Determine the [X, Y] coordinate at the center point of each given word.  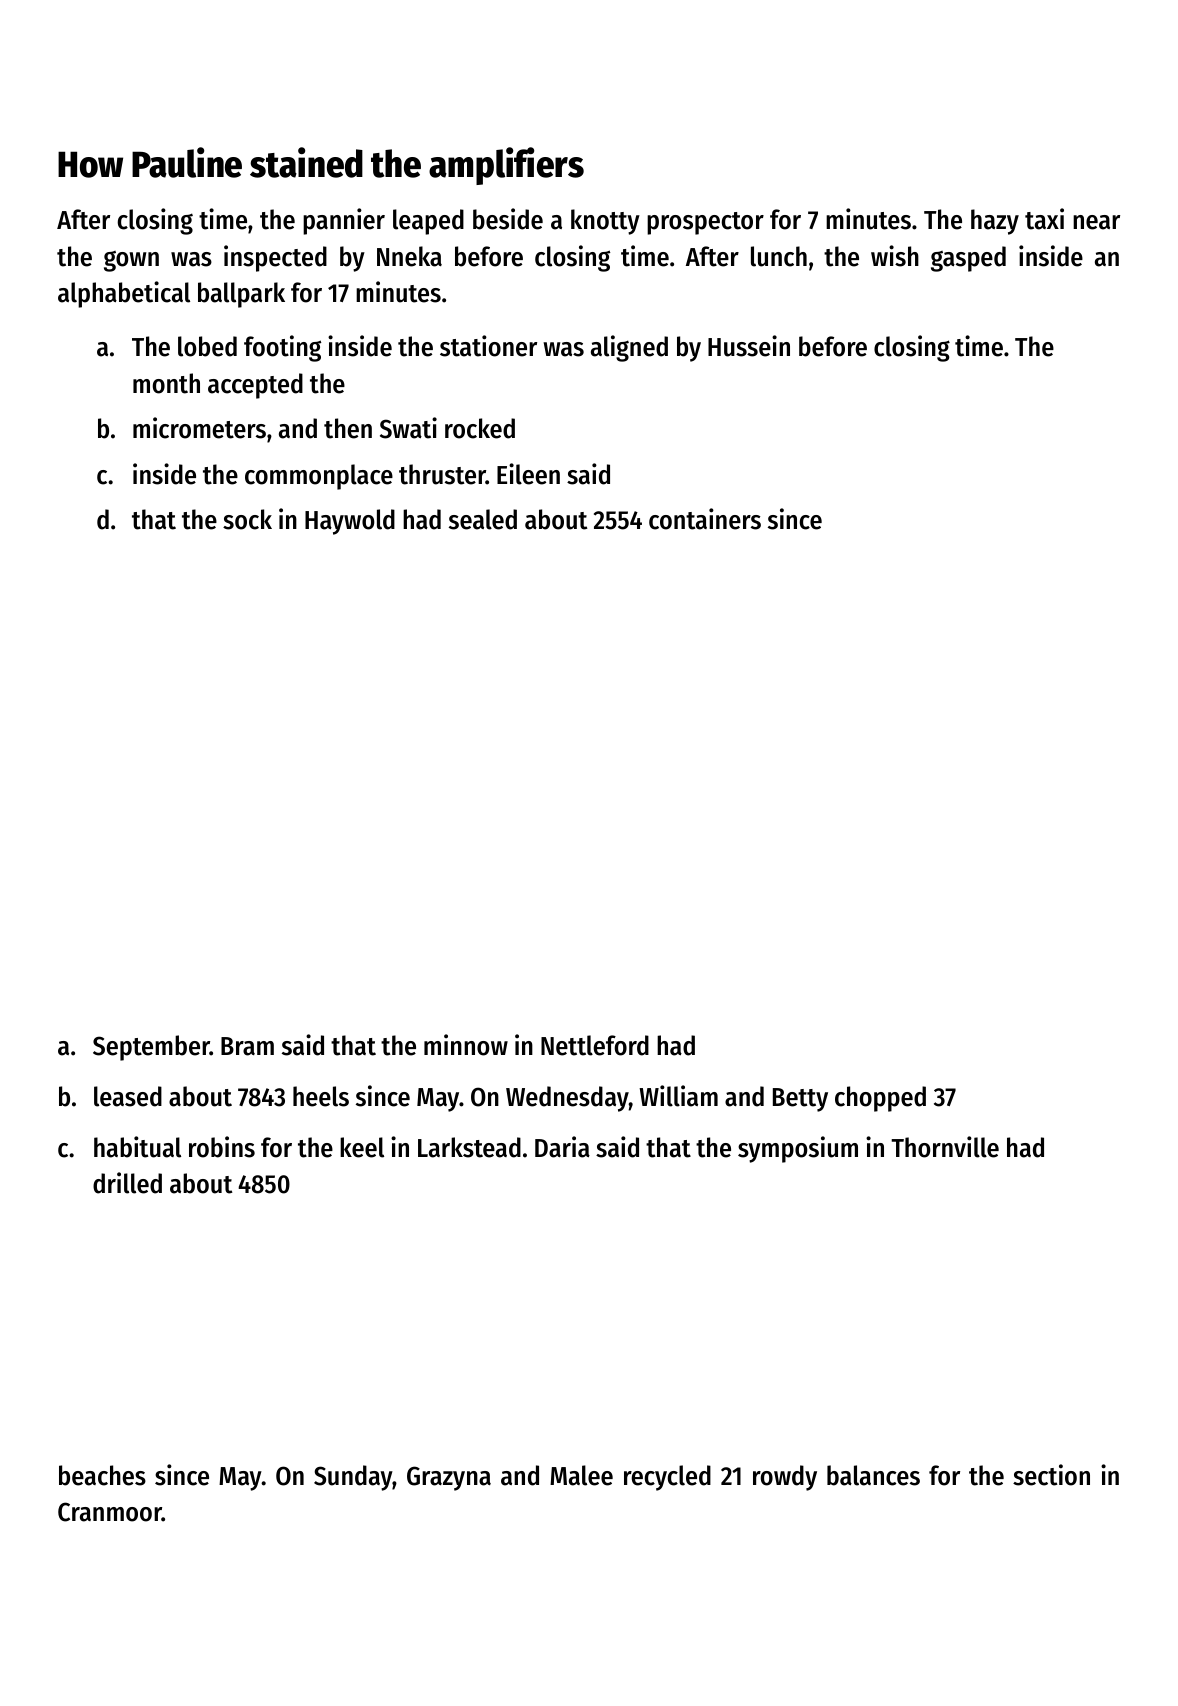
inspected [275, 258]
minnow [466, 1045]
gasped [968, 259]
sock [247, 519]
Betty [800, 1100]
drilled [127, 1183]
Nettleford [595, 1045]
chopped [880, 1099]
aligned [629, 348]
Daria [562, 1147]
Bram [247, 1046]
